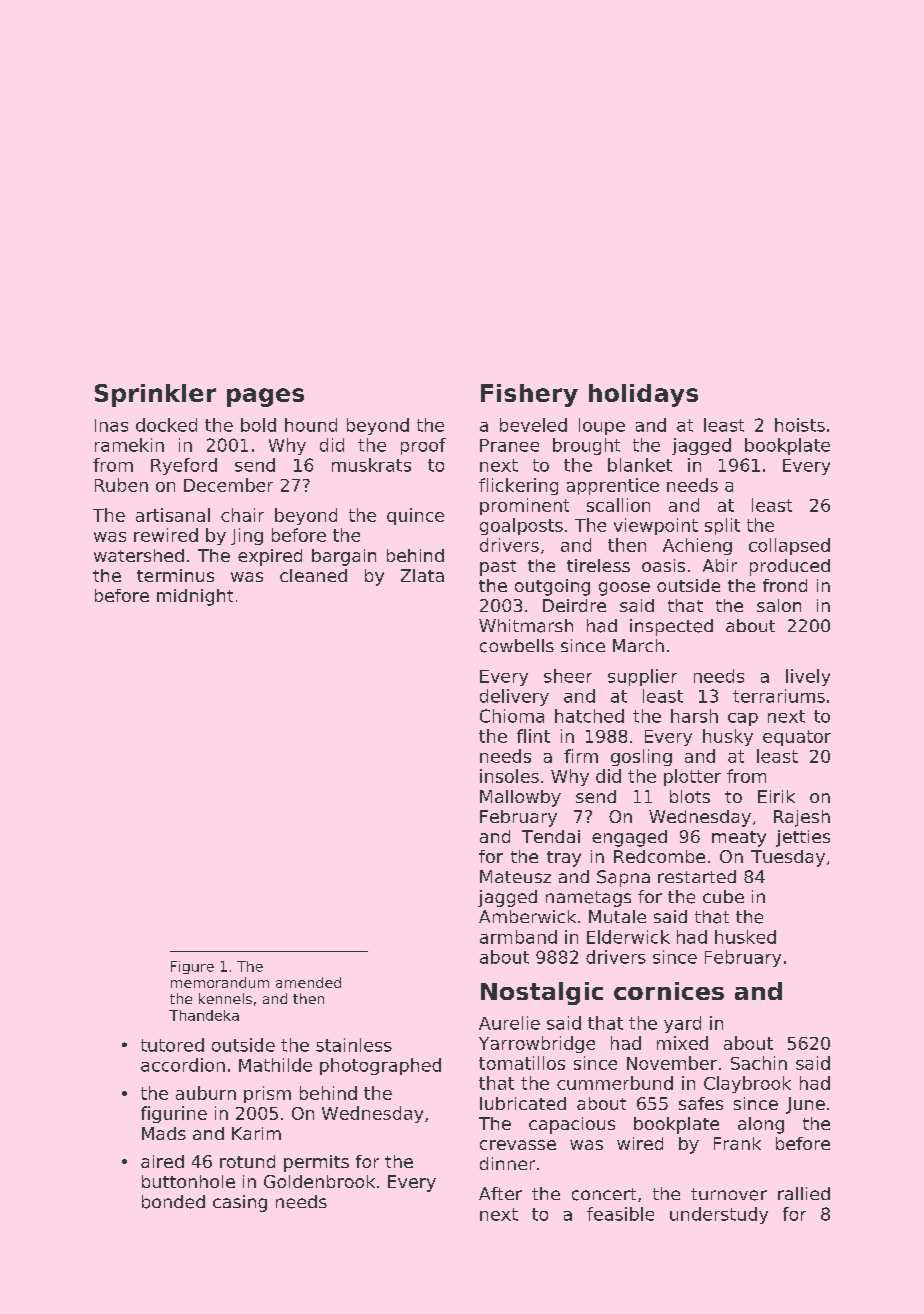  Describe the element at coordinates (514, 697) in the image. I see `delivery` at that location.
